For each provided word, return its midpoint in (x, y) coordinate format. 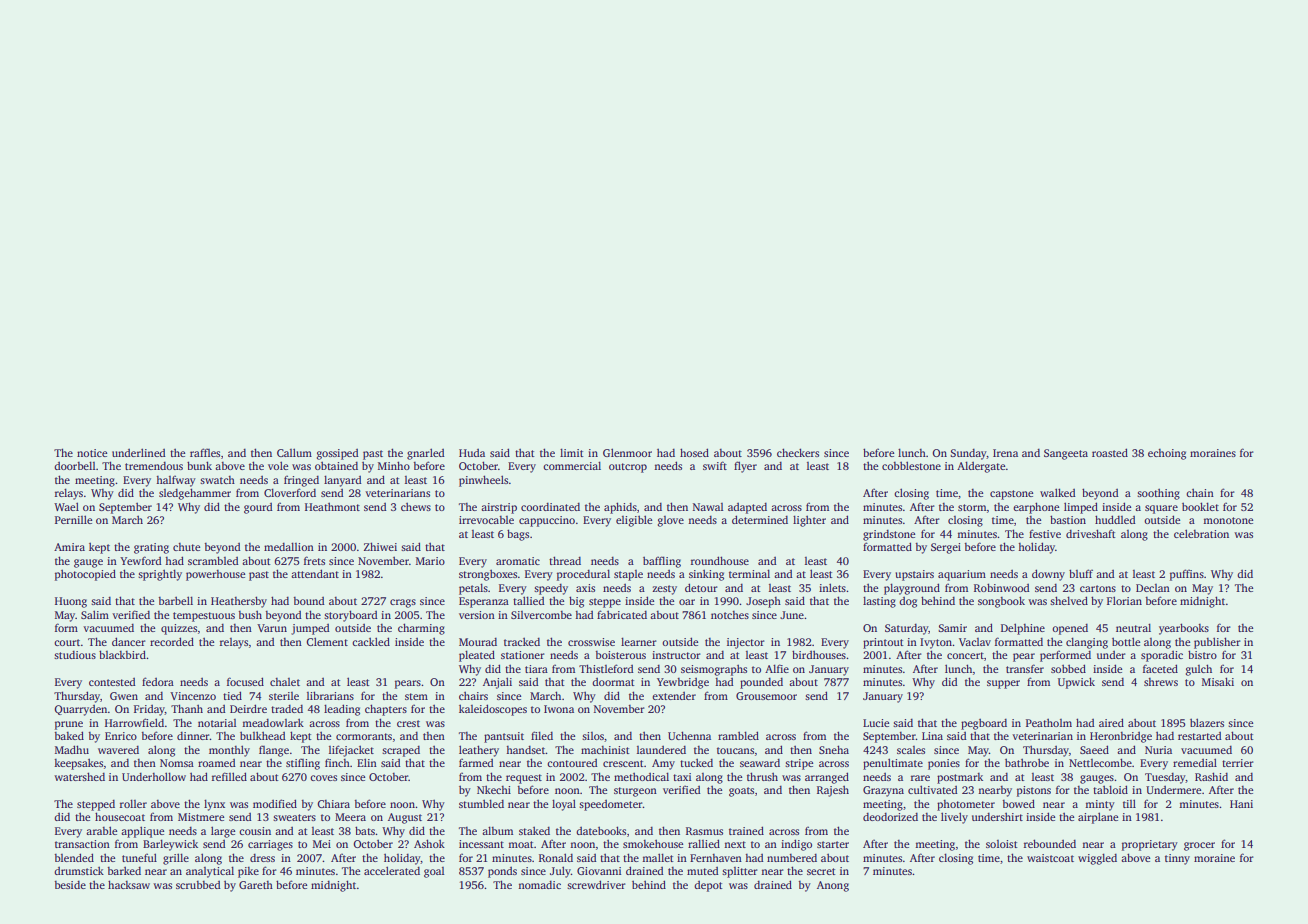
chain (1200, 492)
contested (112, 682)
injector (746, 643)
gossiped (338, 454)
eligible (634, 521)
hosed (694, 452)
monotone (1228, 520)
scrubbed (198, 885)
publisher (1217, 643)
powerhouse (215, 575)
